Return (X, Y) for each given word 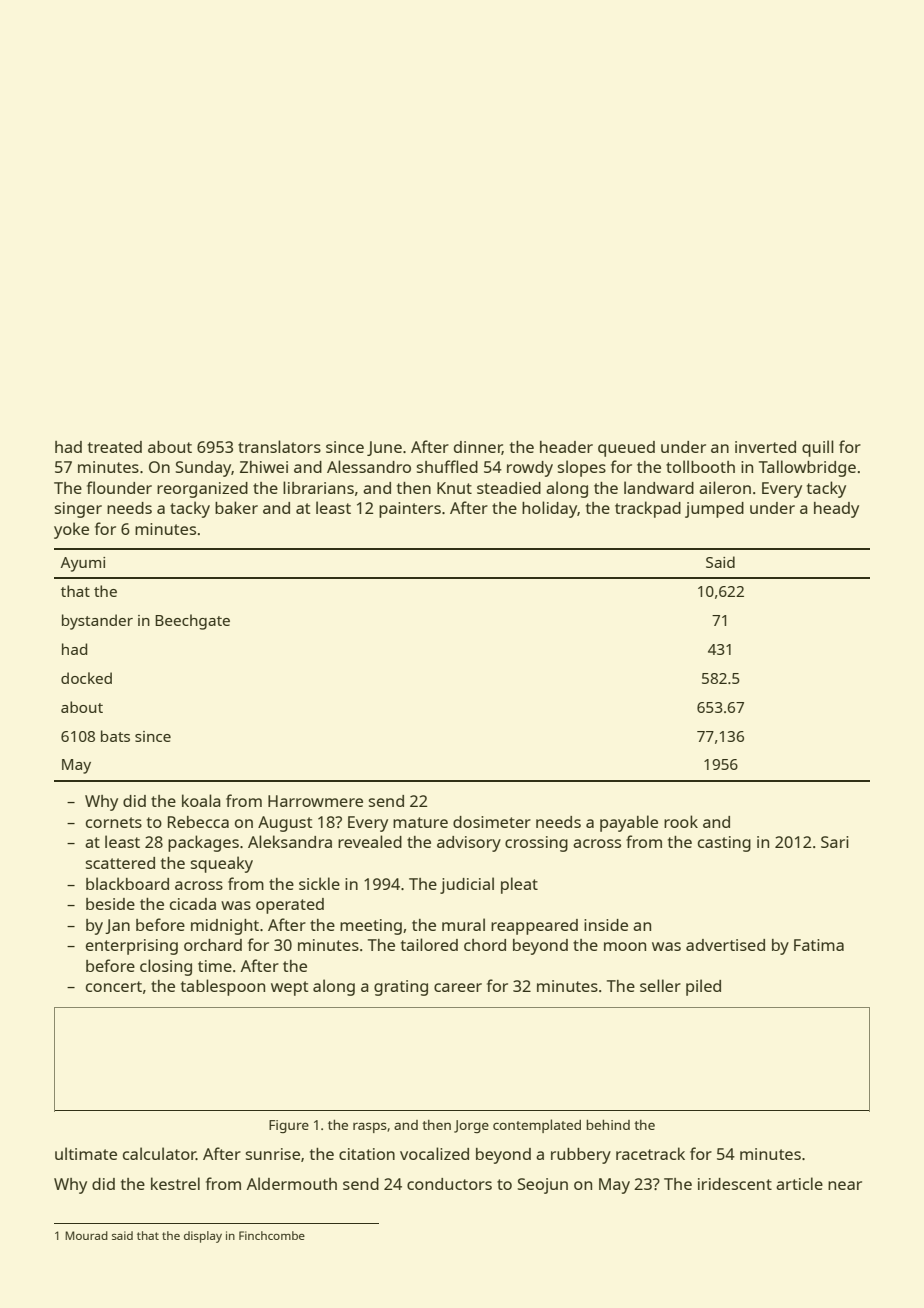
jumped (714, 510)
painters (410, 510)
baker (236, 507)
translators (279, 446)
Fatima (819, 945)
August (285, 824)
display (203, 1237)
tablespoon (223, 987)
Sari (835, 842)
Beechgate (192, 622)
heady (836, 510)
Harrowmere (315, 801)
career (458, 987)
